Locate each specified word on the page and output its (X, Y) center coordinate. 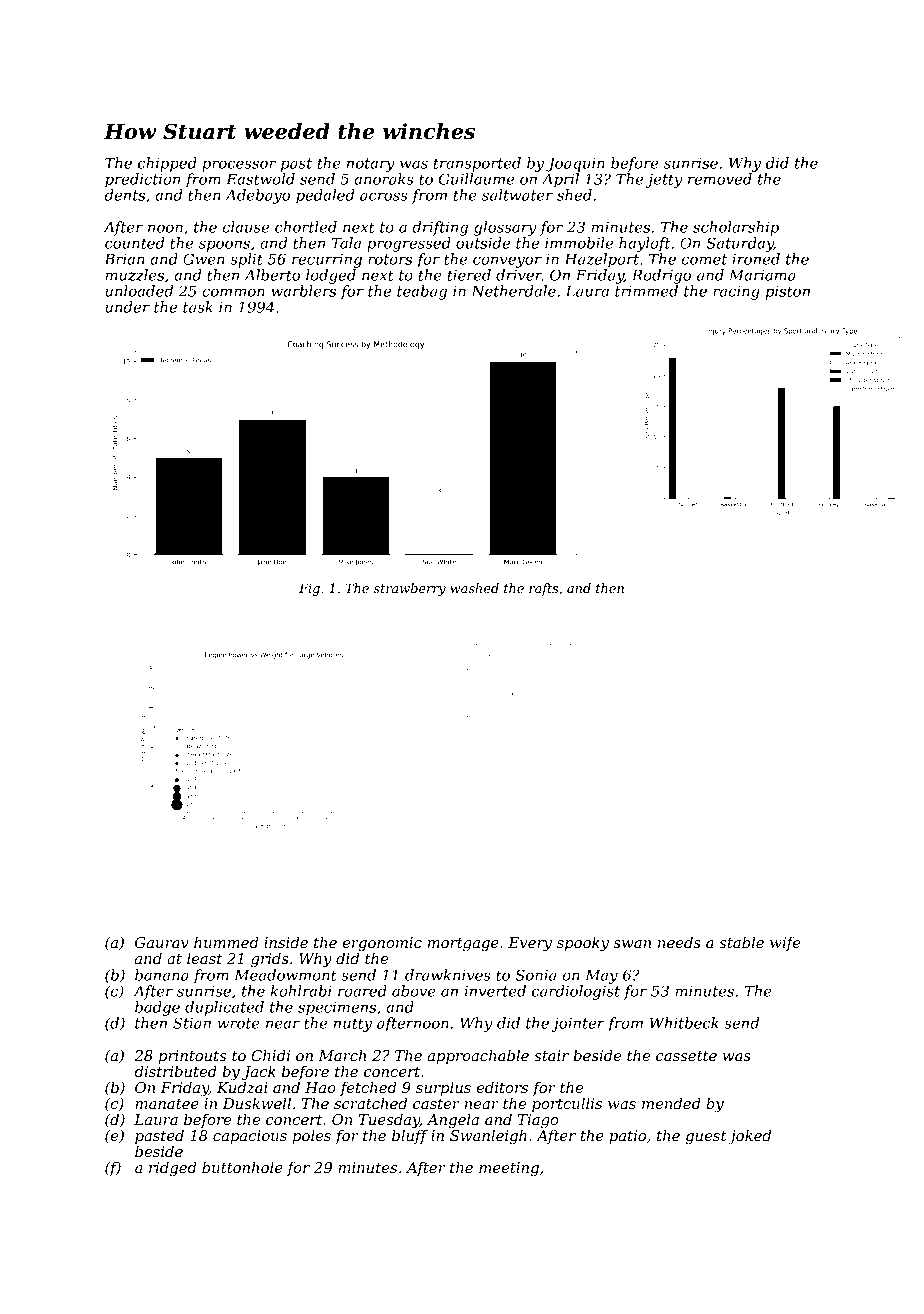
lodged (331, 276)
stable (741, 942)
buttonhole (242, 1167)
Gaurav (162, 942)
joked (749, 1137)
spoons (224, 246)
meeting (509, 1169)
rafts (543, 589)
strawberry (410, 589)
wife (785, 943)
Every (530, 944)
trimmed (646, 291)
